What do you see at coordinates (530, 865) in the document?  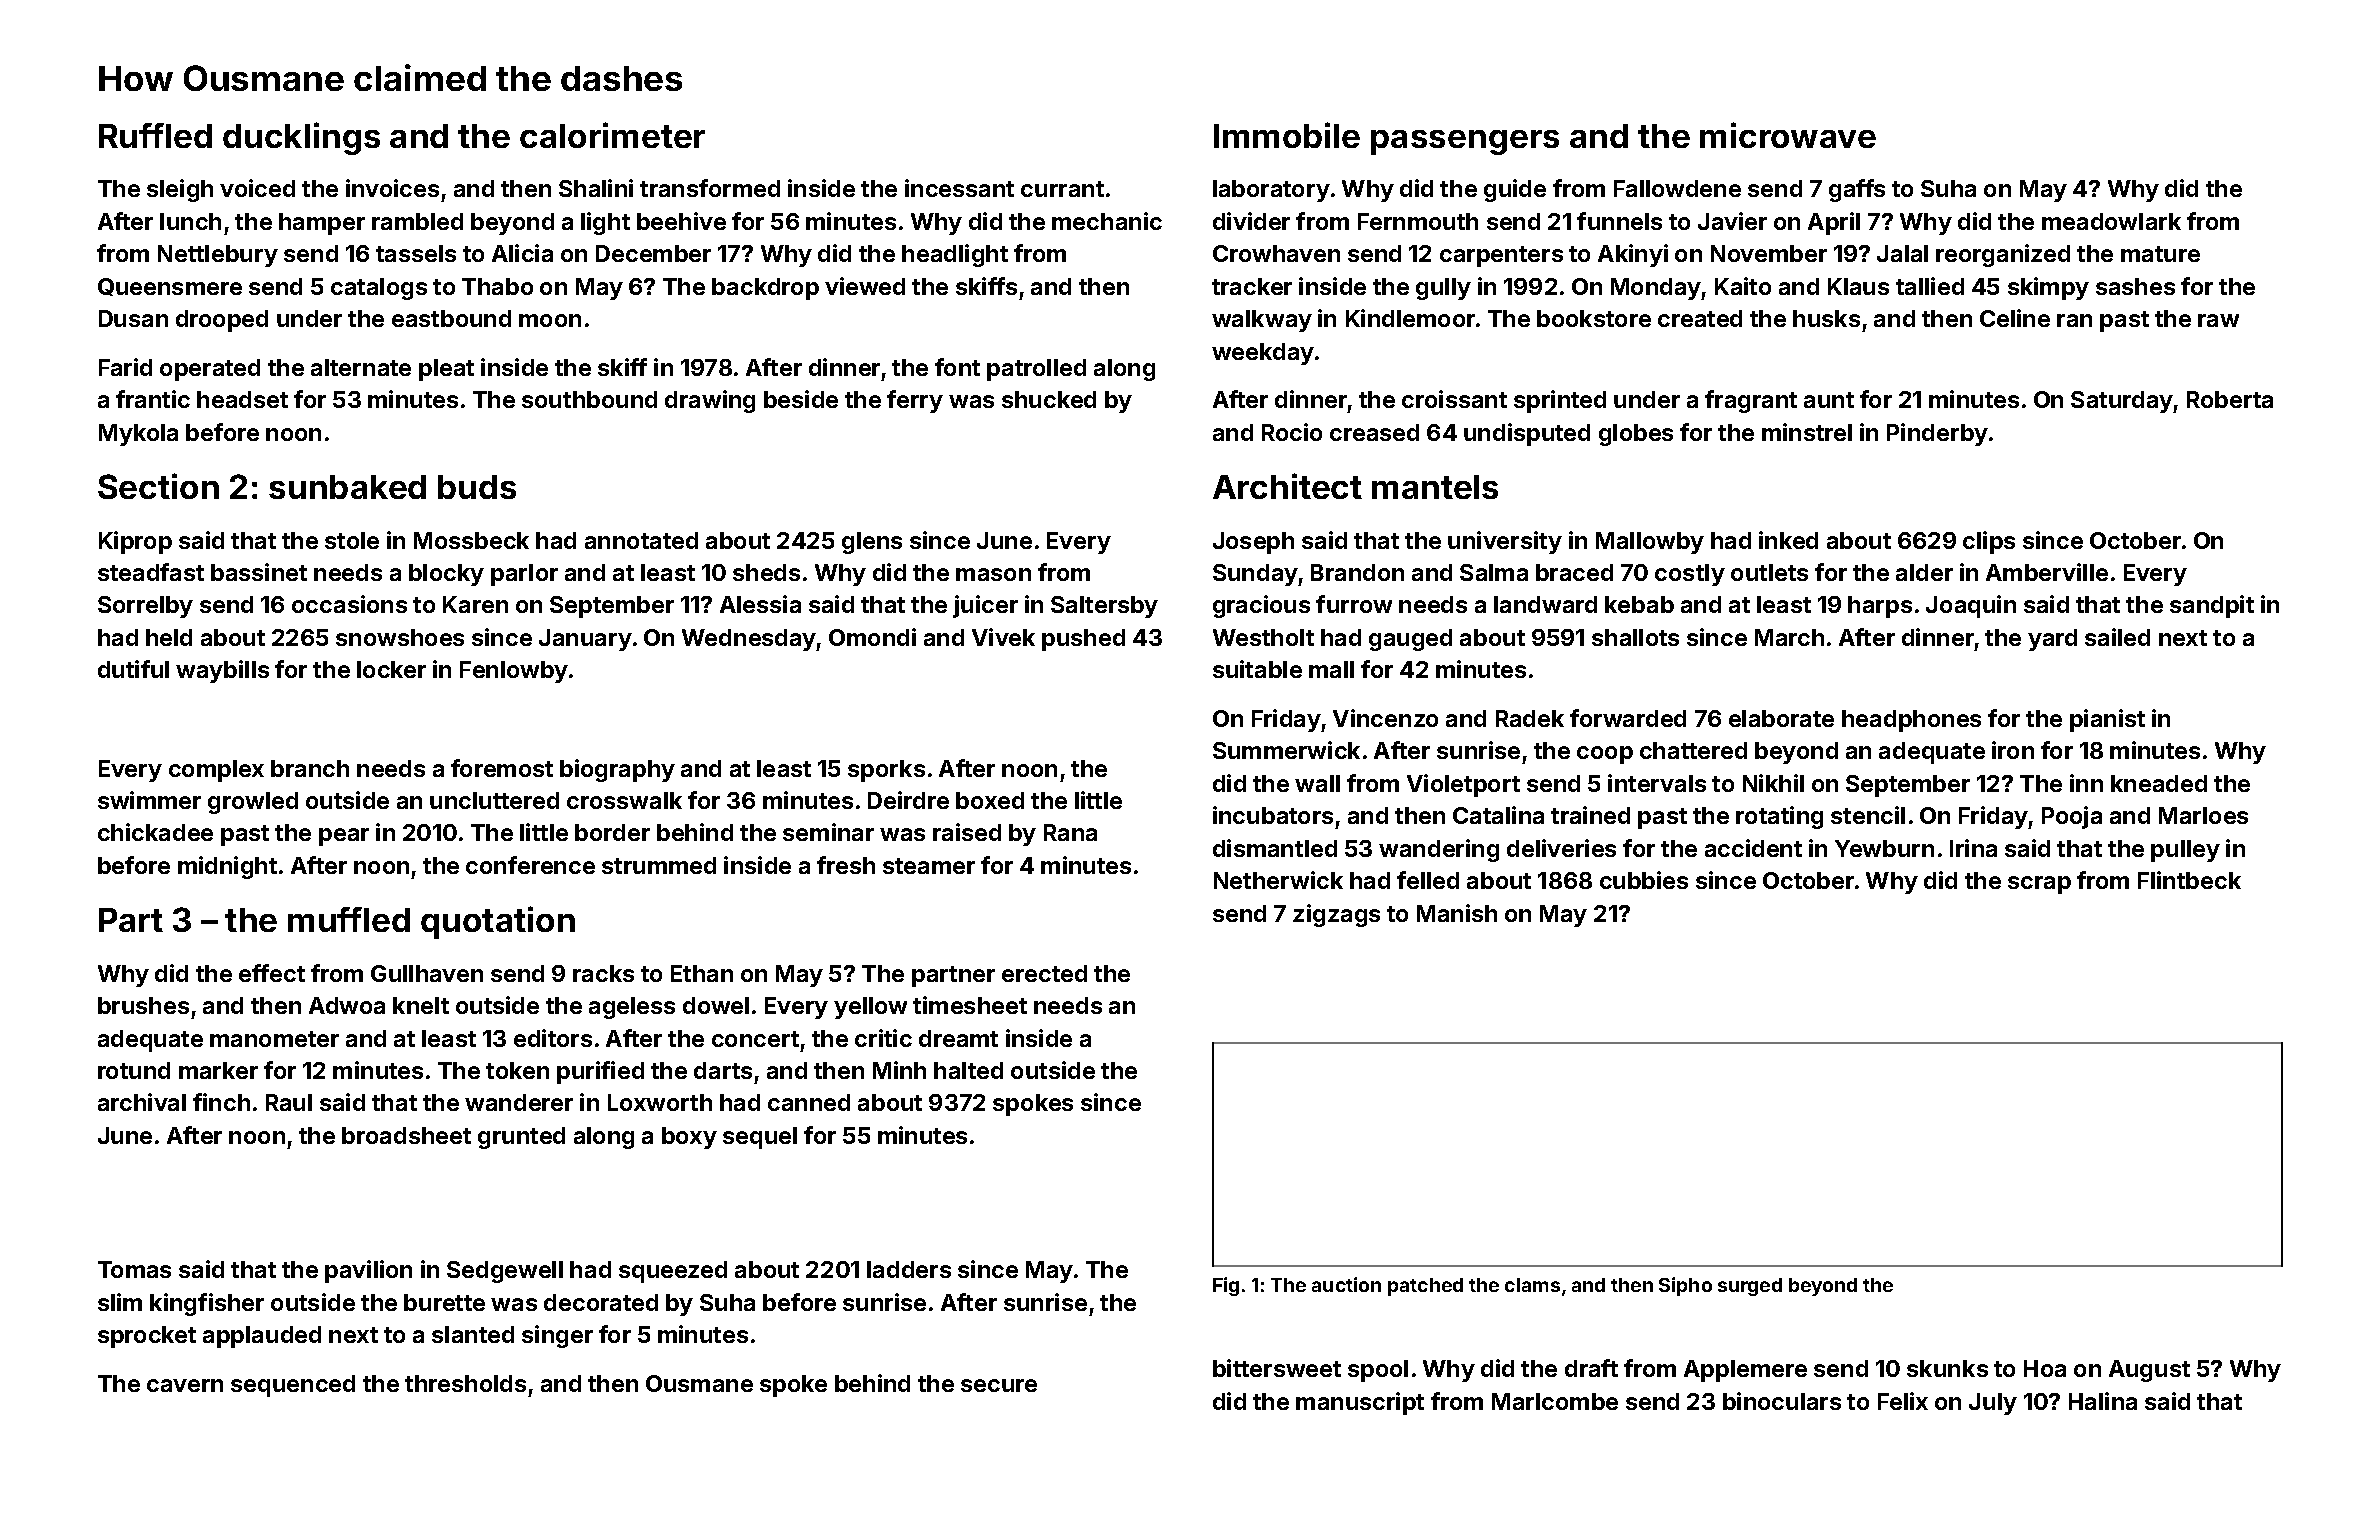 I see `conference` at bounding box center [530, 865].
